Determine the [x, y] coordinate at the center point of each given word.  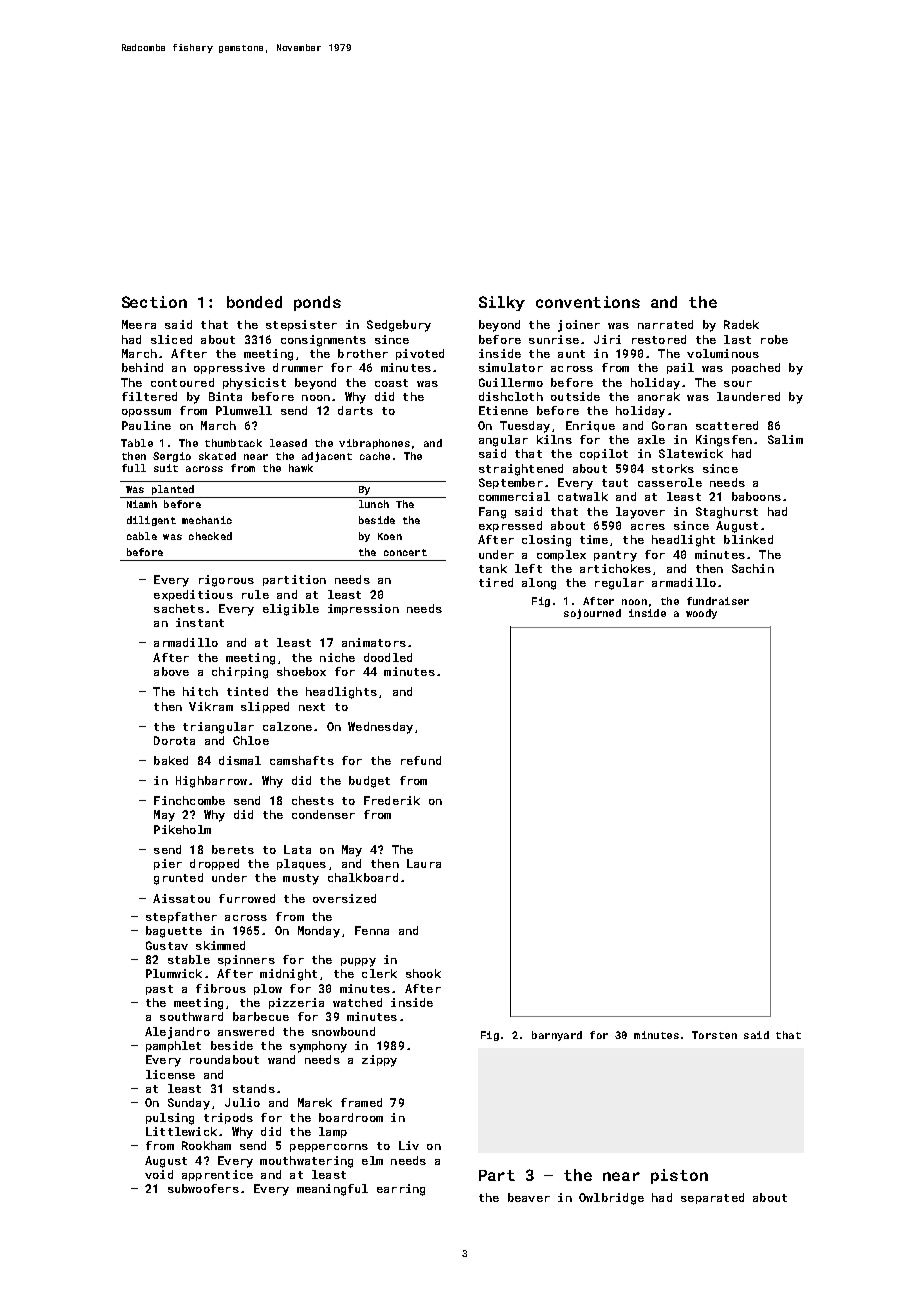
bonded [254, 302]
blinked [748, 539]
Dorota [174, 740]
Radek [741, 324]
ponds [317, 303]
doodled [388, 657]
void [159, 1174]
